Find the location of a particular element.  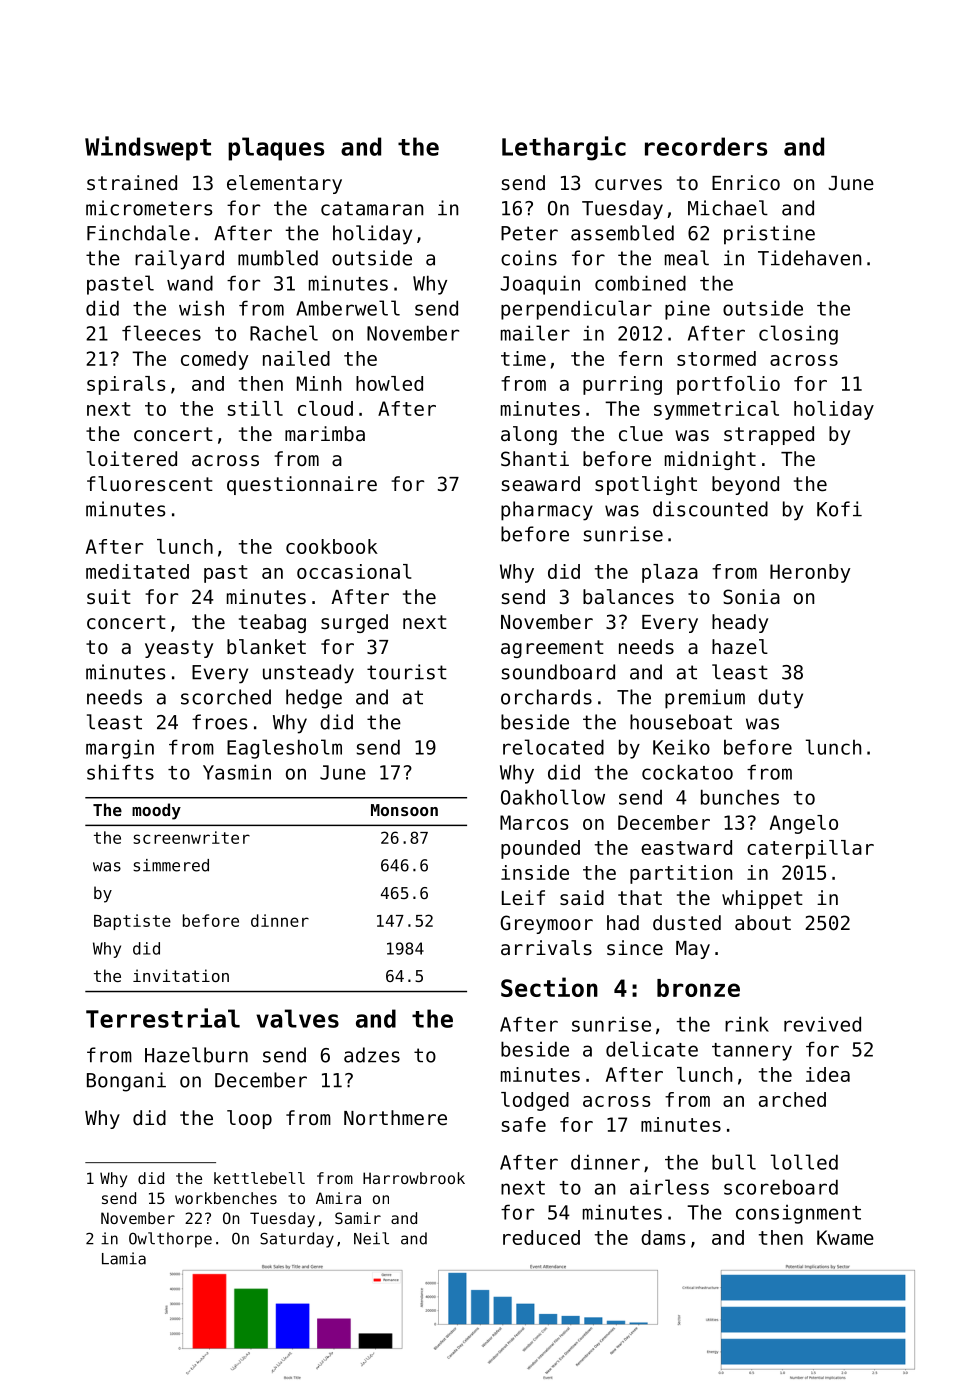

suit is located at coordinates (109, 596).
